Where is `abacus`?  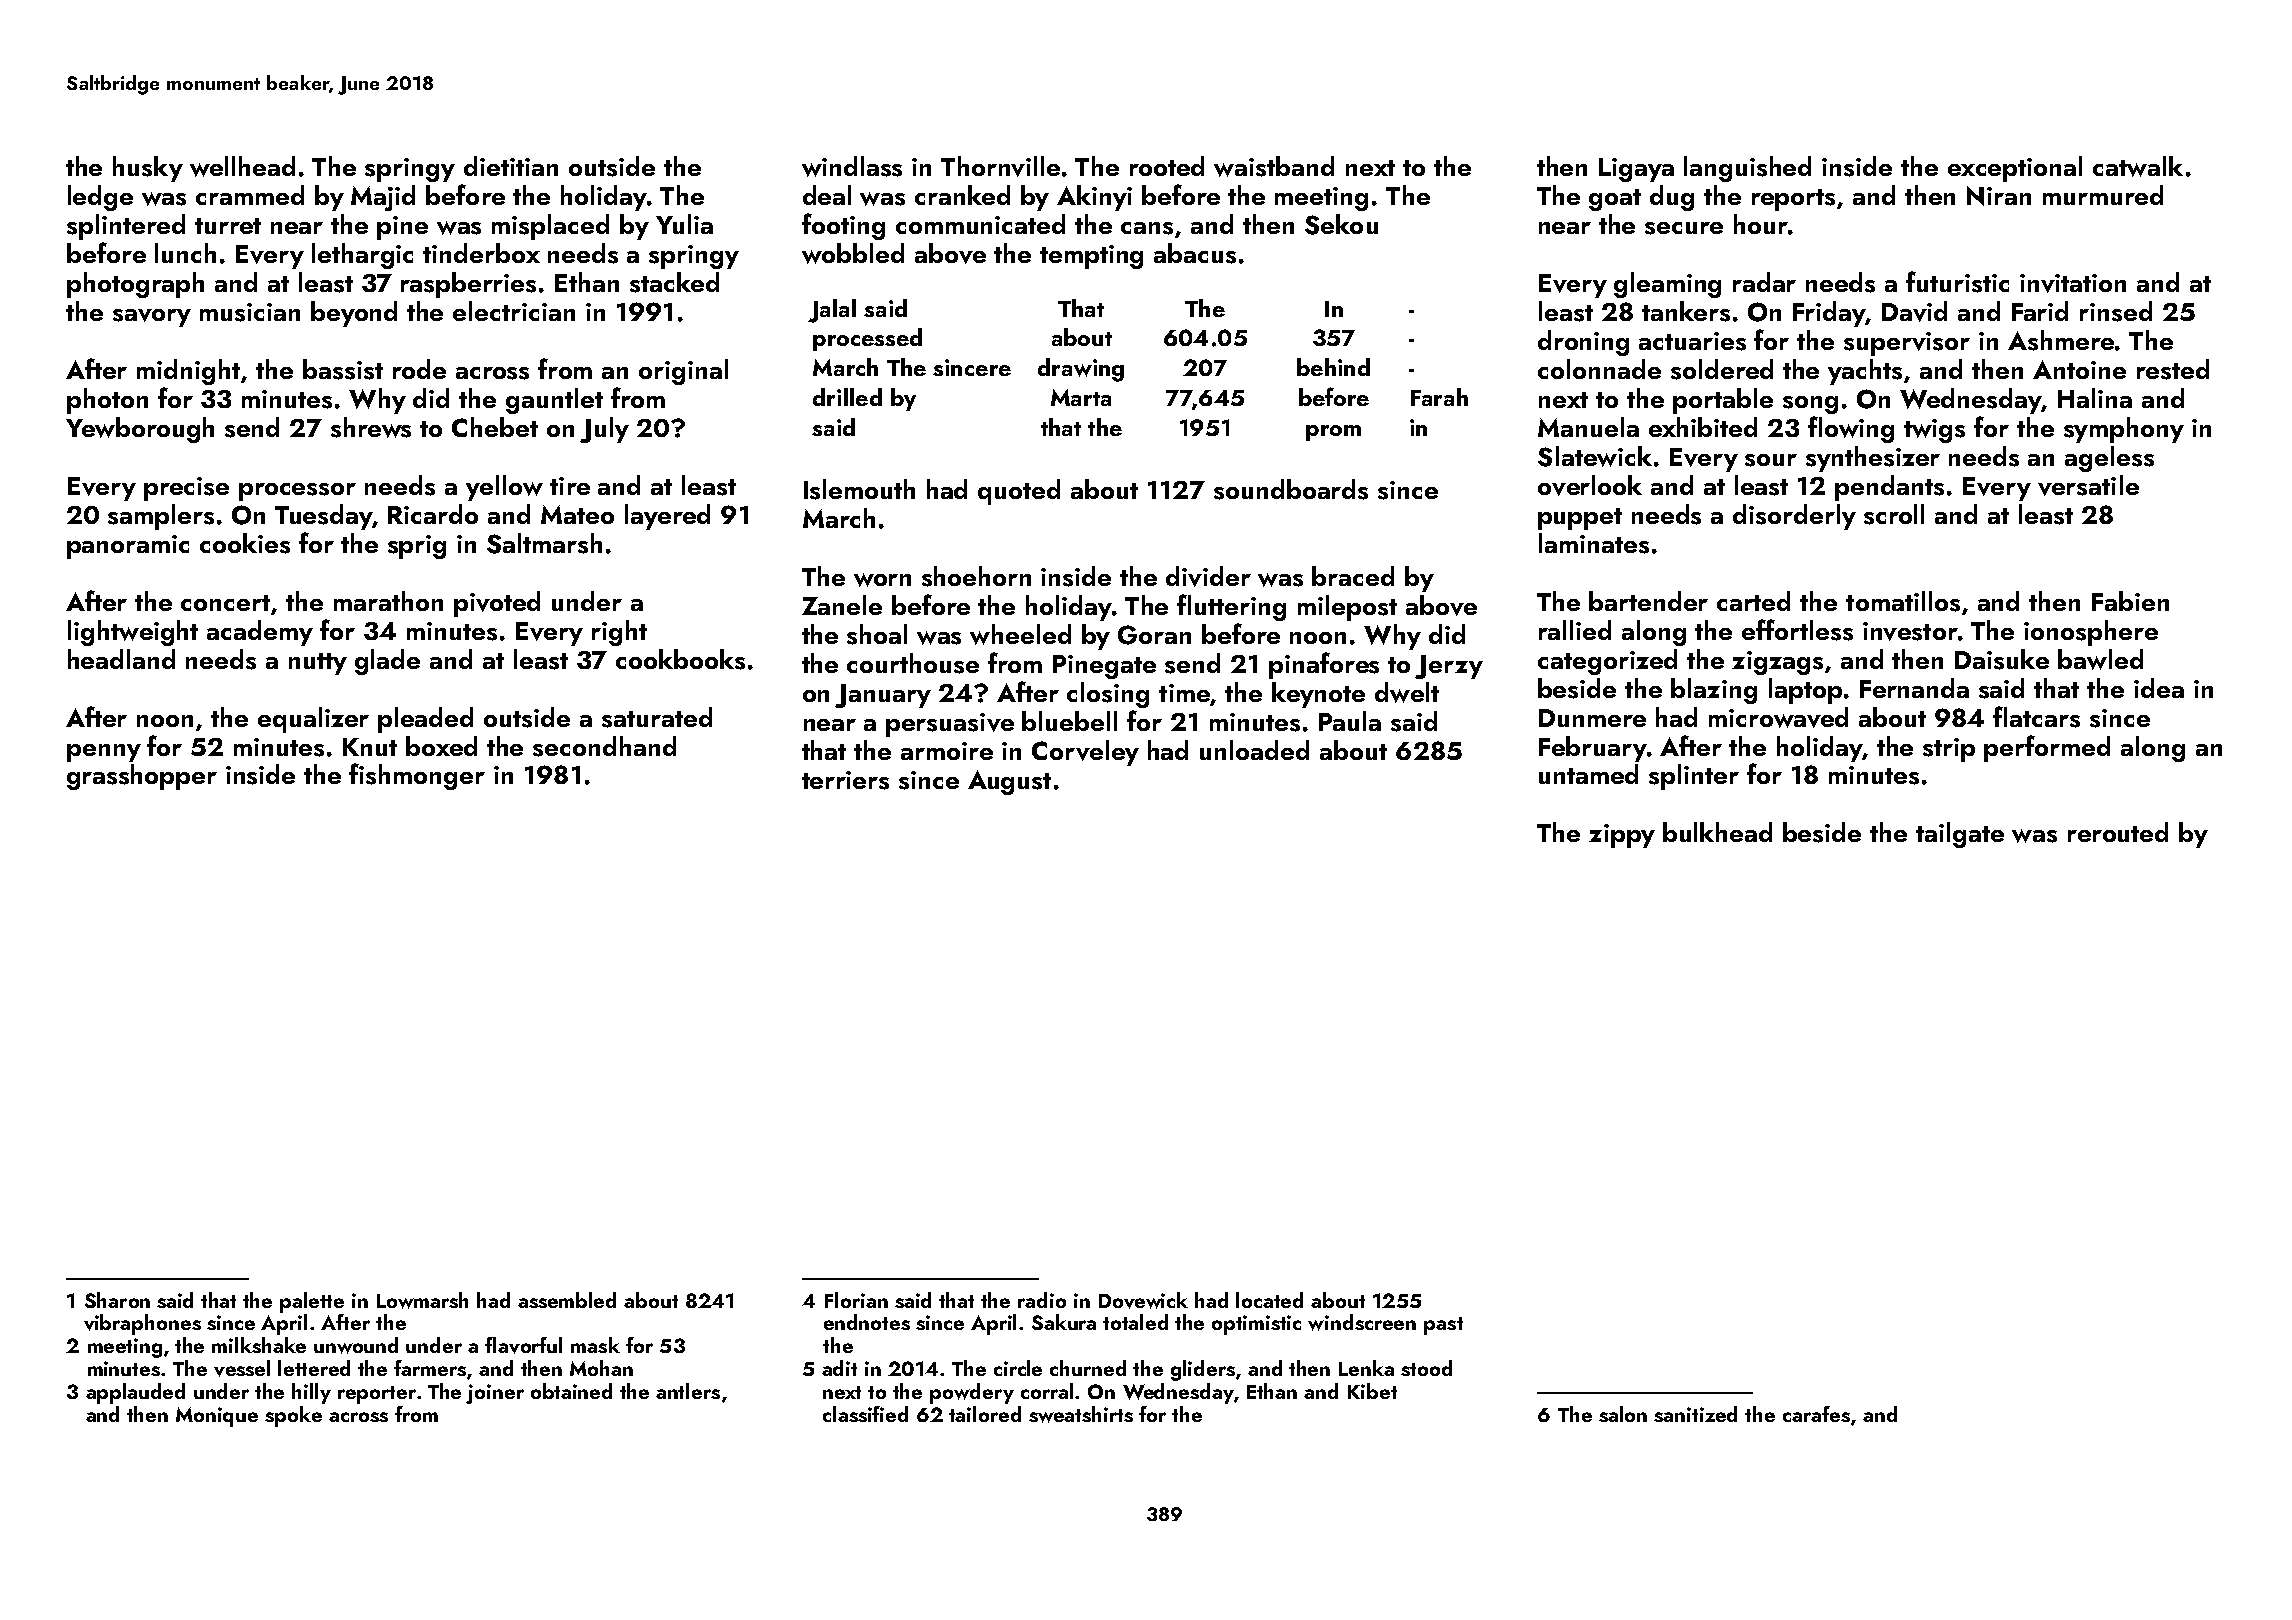 abacus is located at coordinates (1195, 253).
